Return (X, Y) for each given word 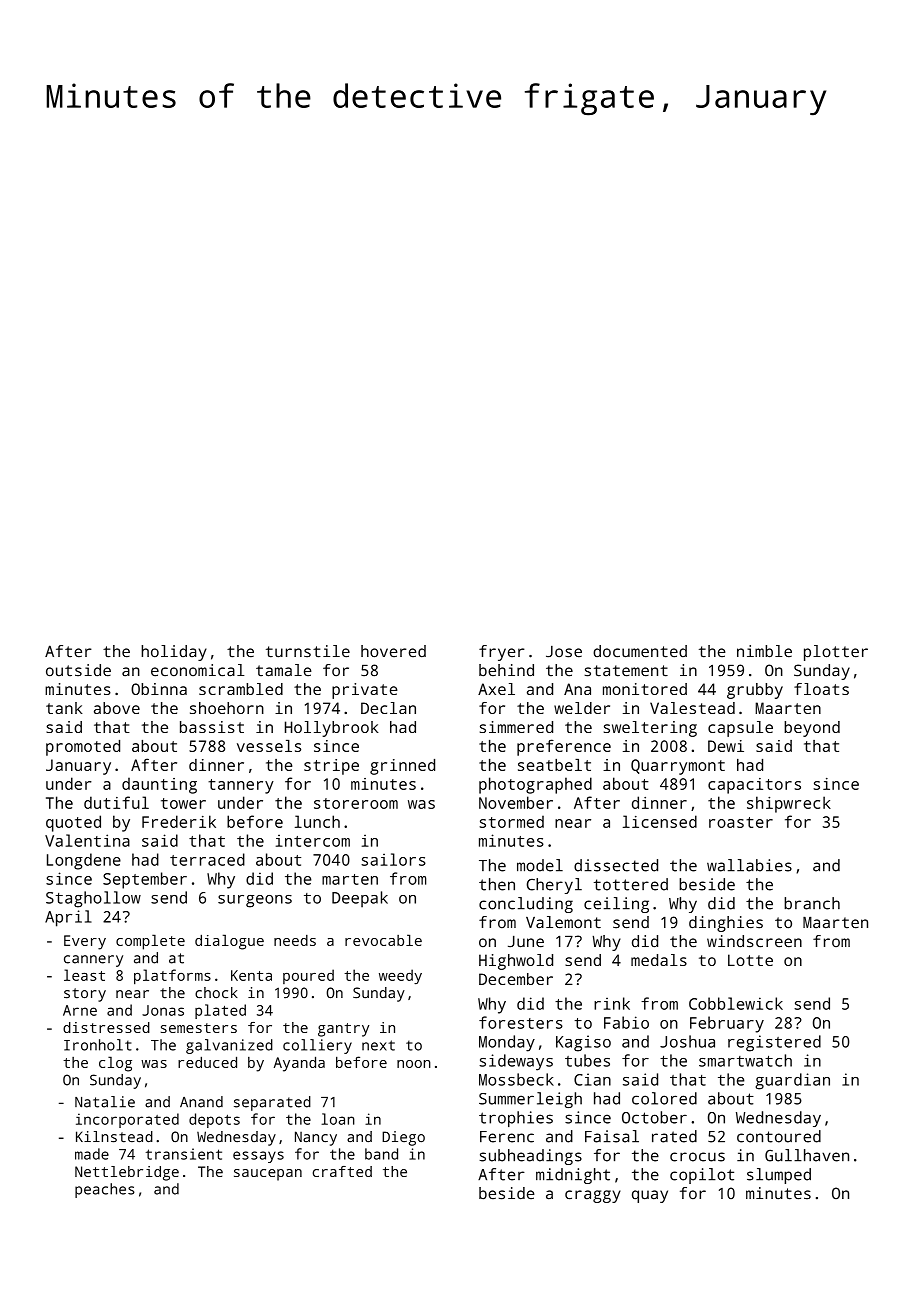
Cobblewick (736, 1003)
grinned (402, 767)
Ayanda (299, 1064)
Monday (507, 1043)
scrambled (241, 689)
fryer (502, 653)
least (84, 975)
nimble (764, 651)
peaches (105, 1190)
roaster (741, 822)
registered (774, 1043)
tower (183, 803)
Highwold (516, 962)
